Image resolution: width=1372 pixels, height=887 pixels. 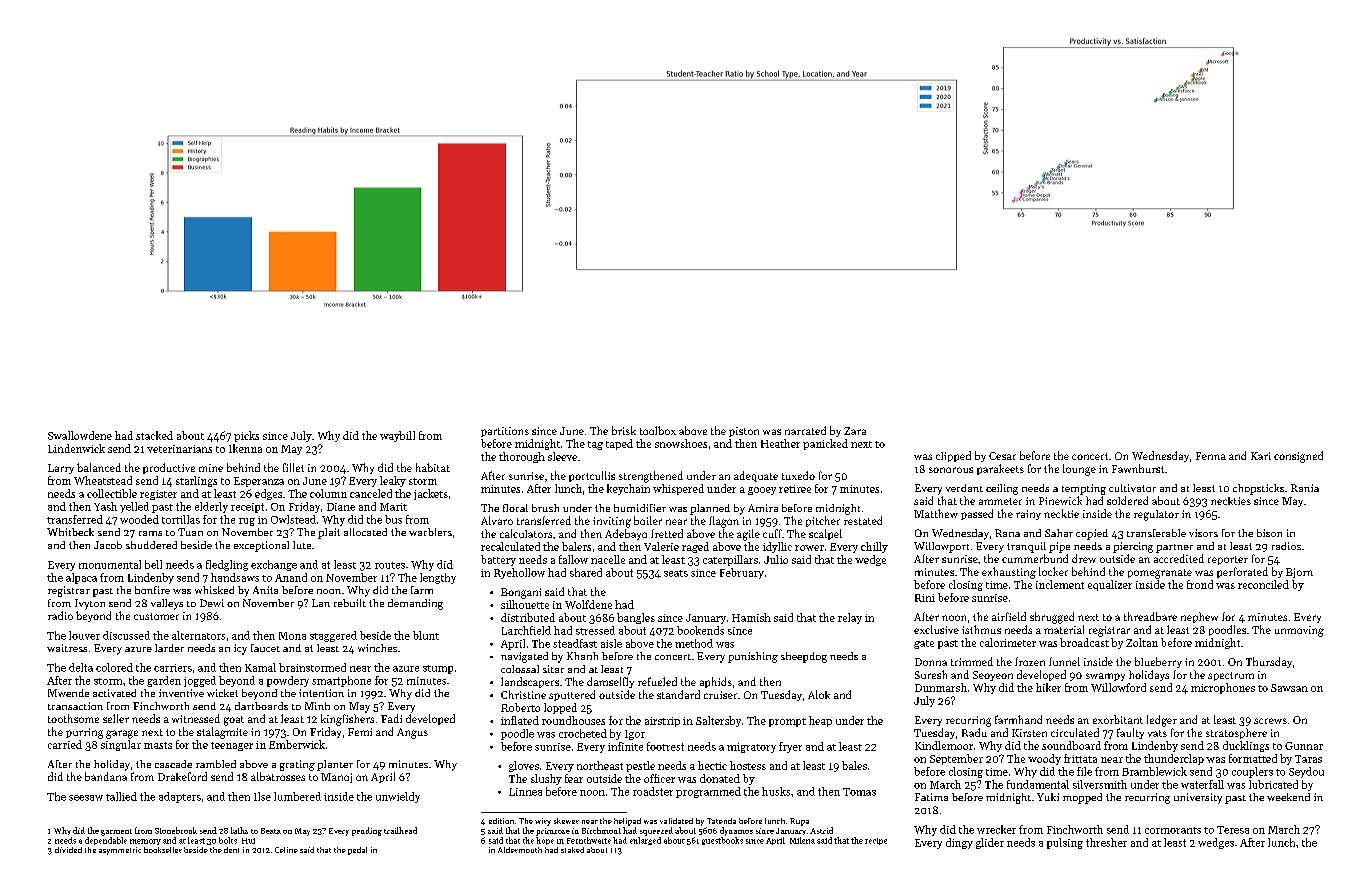 I want to click on Zara, so click(x=855, y=431).
